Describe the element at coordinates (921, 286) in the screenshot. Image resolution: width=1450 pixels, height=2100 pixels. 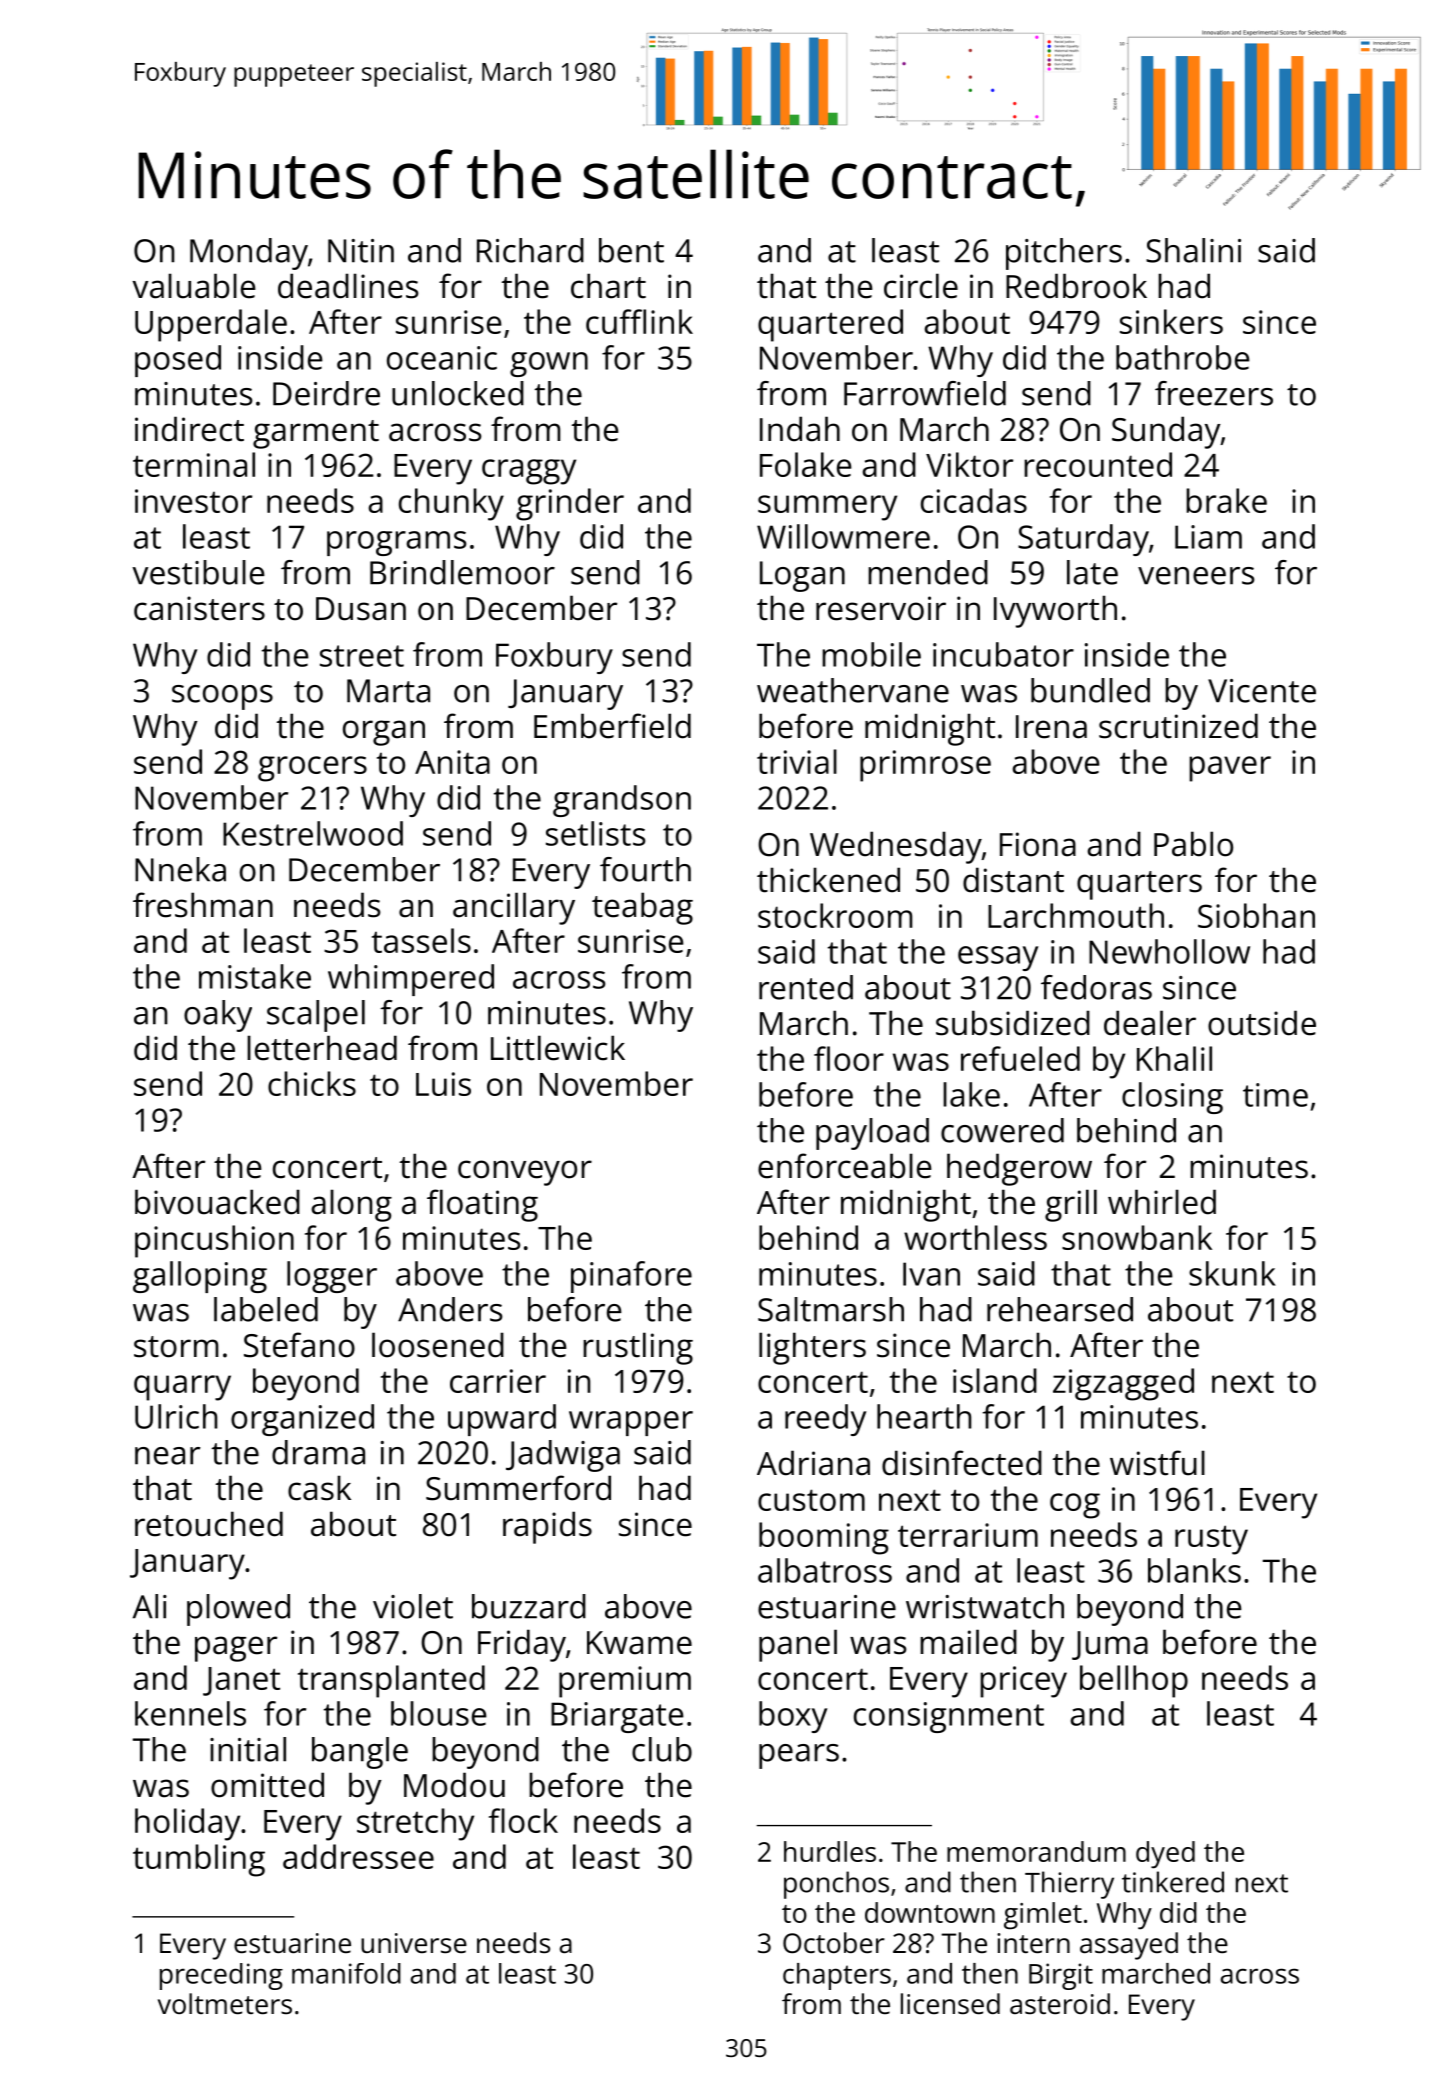
I see `circle` at that location.
